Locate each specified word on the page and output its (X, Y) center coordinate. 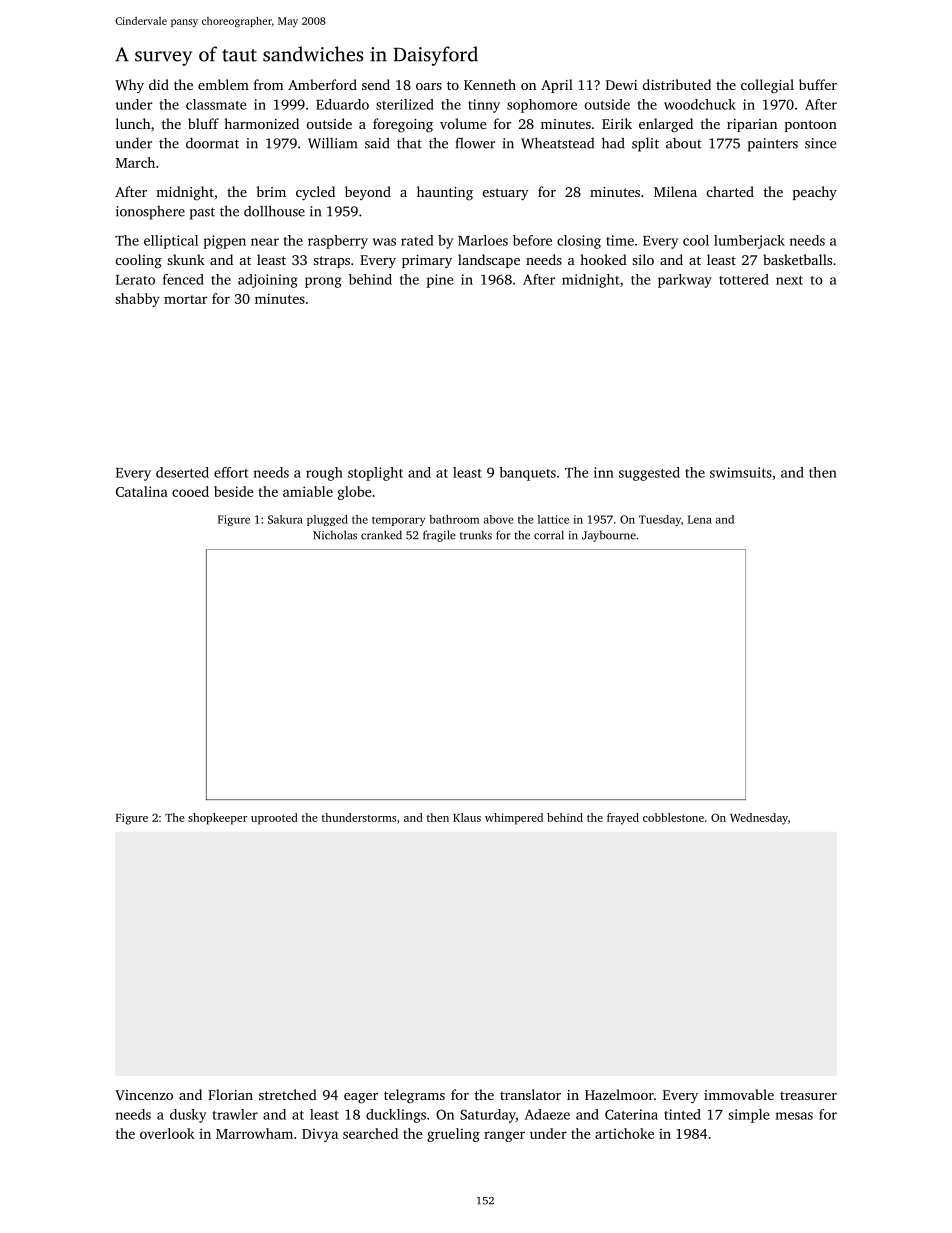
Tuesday (660, 520)
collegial (767, 86)
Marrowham (254, 1133)
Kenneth (490, 84)
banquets (527, 474)
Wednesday (759, 819)
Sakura (285, 519)
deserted (182, 472)
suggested (649, 474)
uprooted (274, 819)
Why (129, 86)
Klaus (467, 817)
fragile (439, 536)
